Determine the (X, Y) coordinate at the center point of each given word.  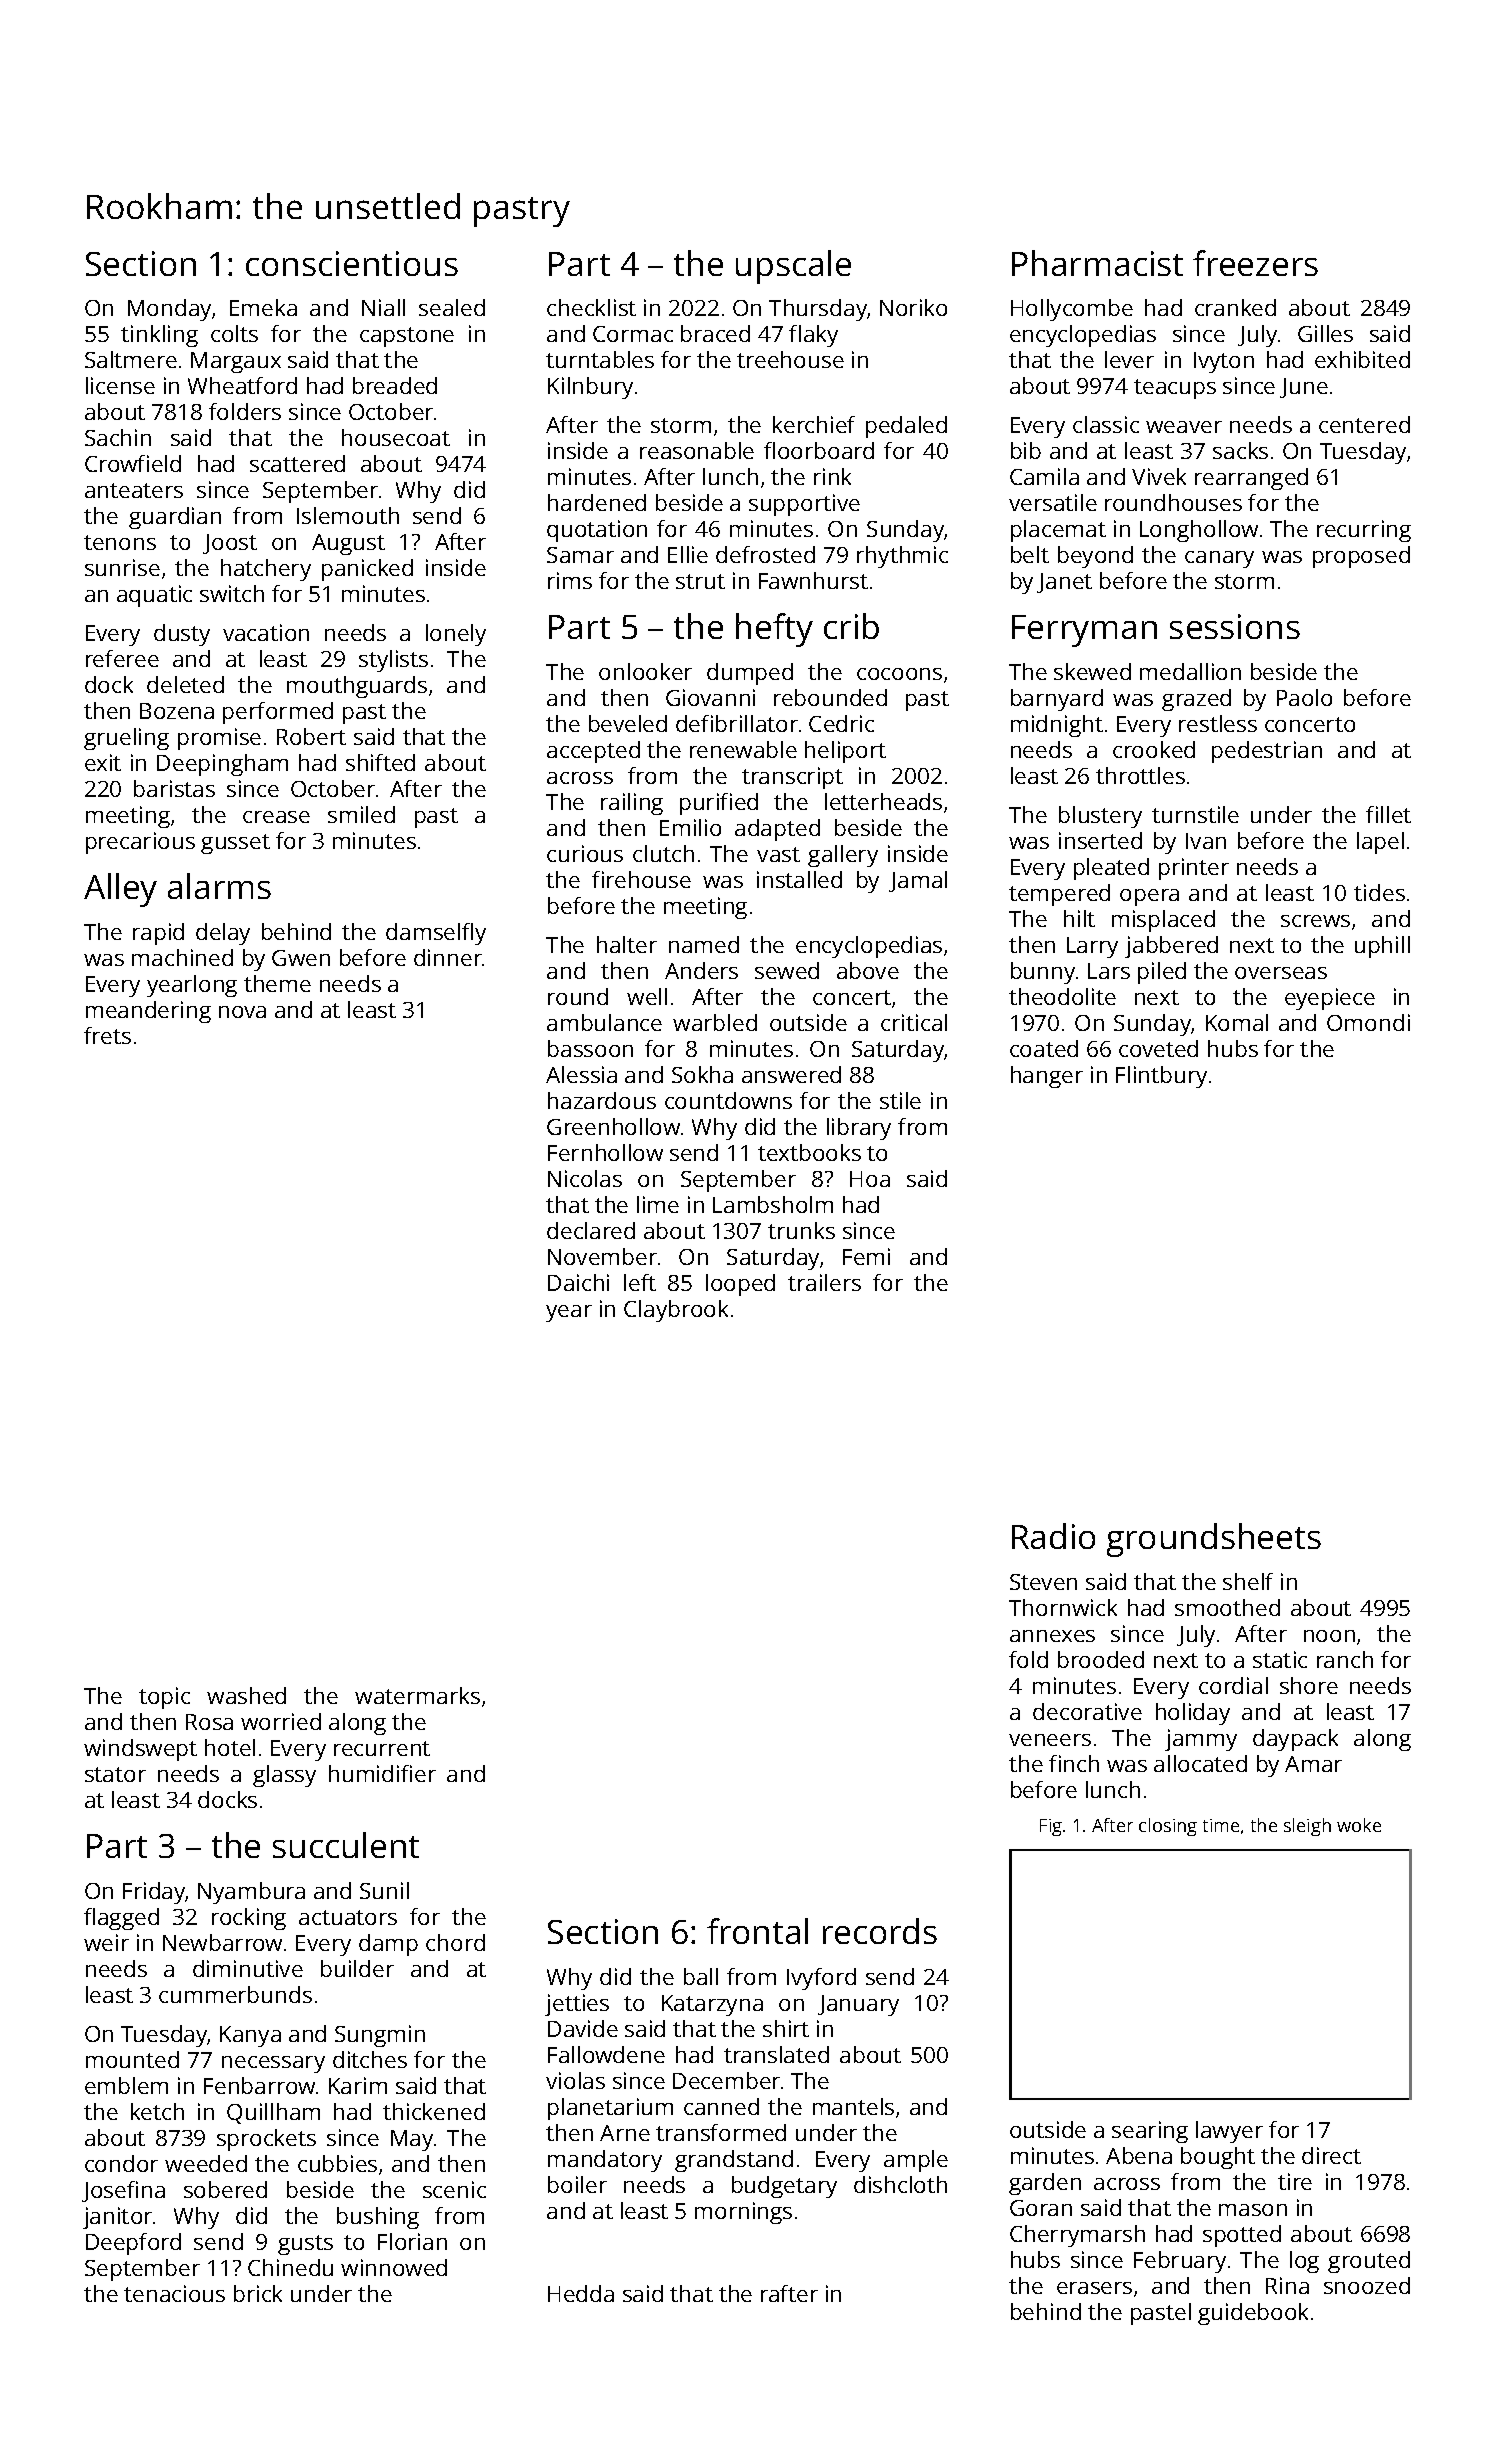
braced (715, 333)
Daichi (578, 1282)
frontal (757, 1931)
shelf (1248, 1581)
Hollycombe (1072, 310)
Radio (1053, 1536)
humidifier (382, 1773)
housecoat (396, 437)
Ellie (688, 554)
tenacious (174, 2293)
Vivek (1159, 476)
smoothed (1227, 1607)
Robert (311, 736)
